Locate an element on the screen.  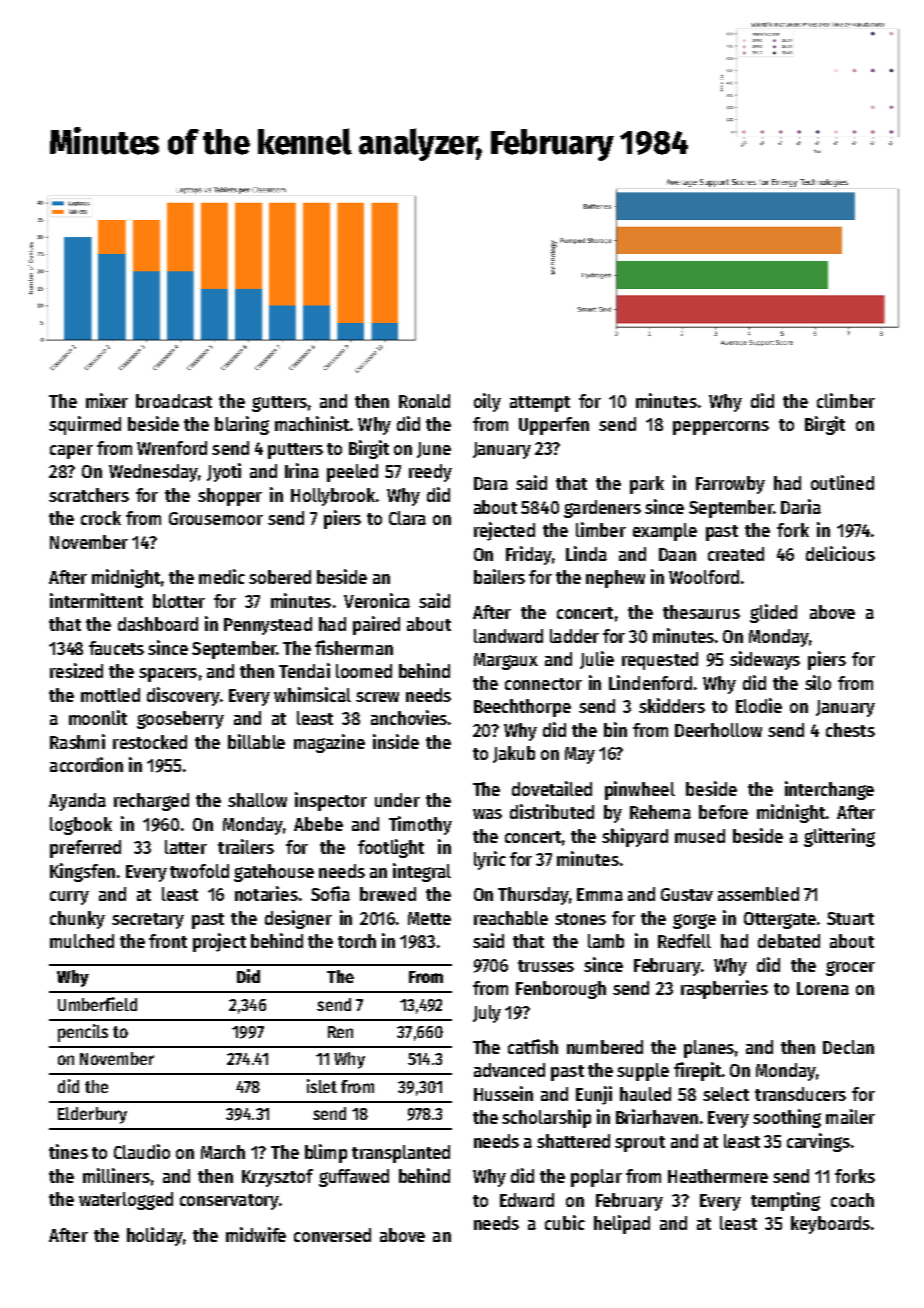
keyboards is located at coordinates (830, 1225).
